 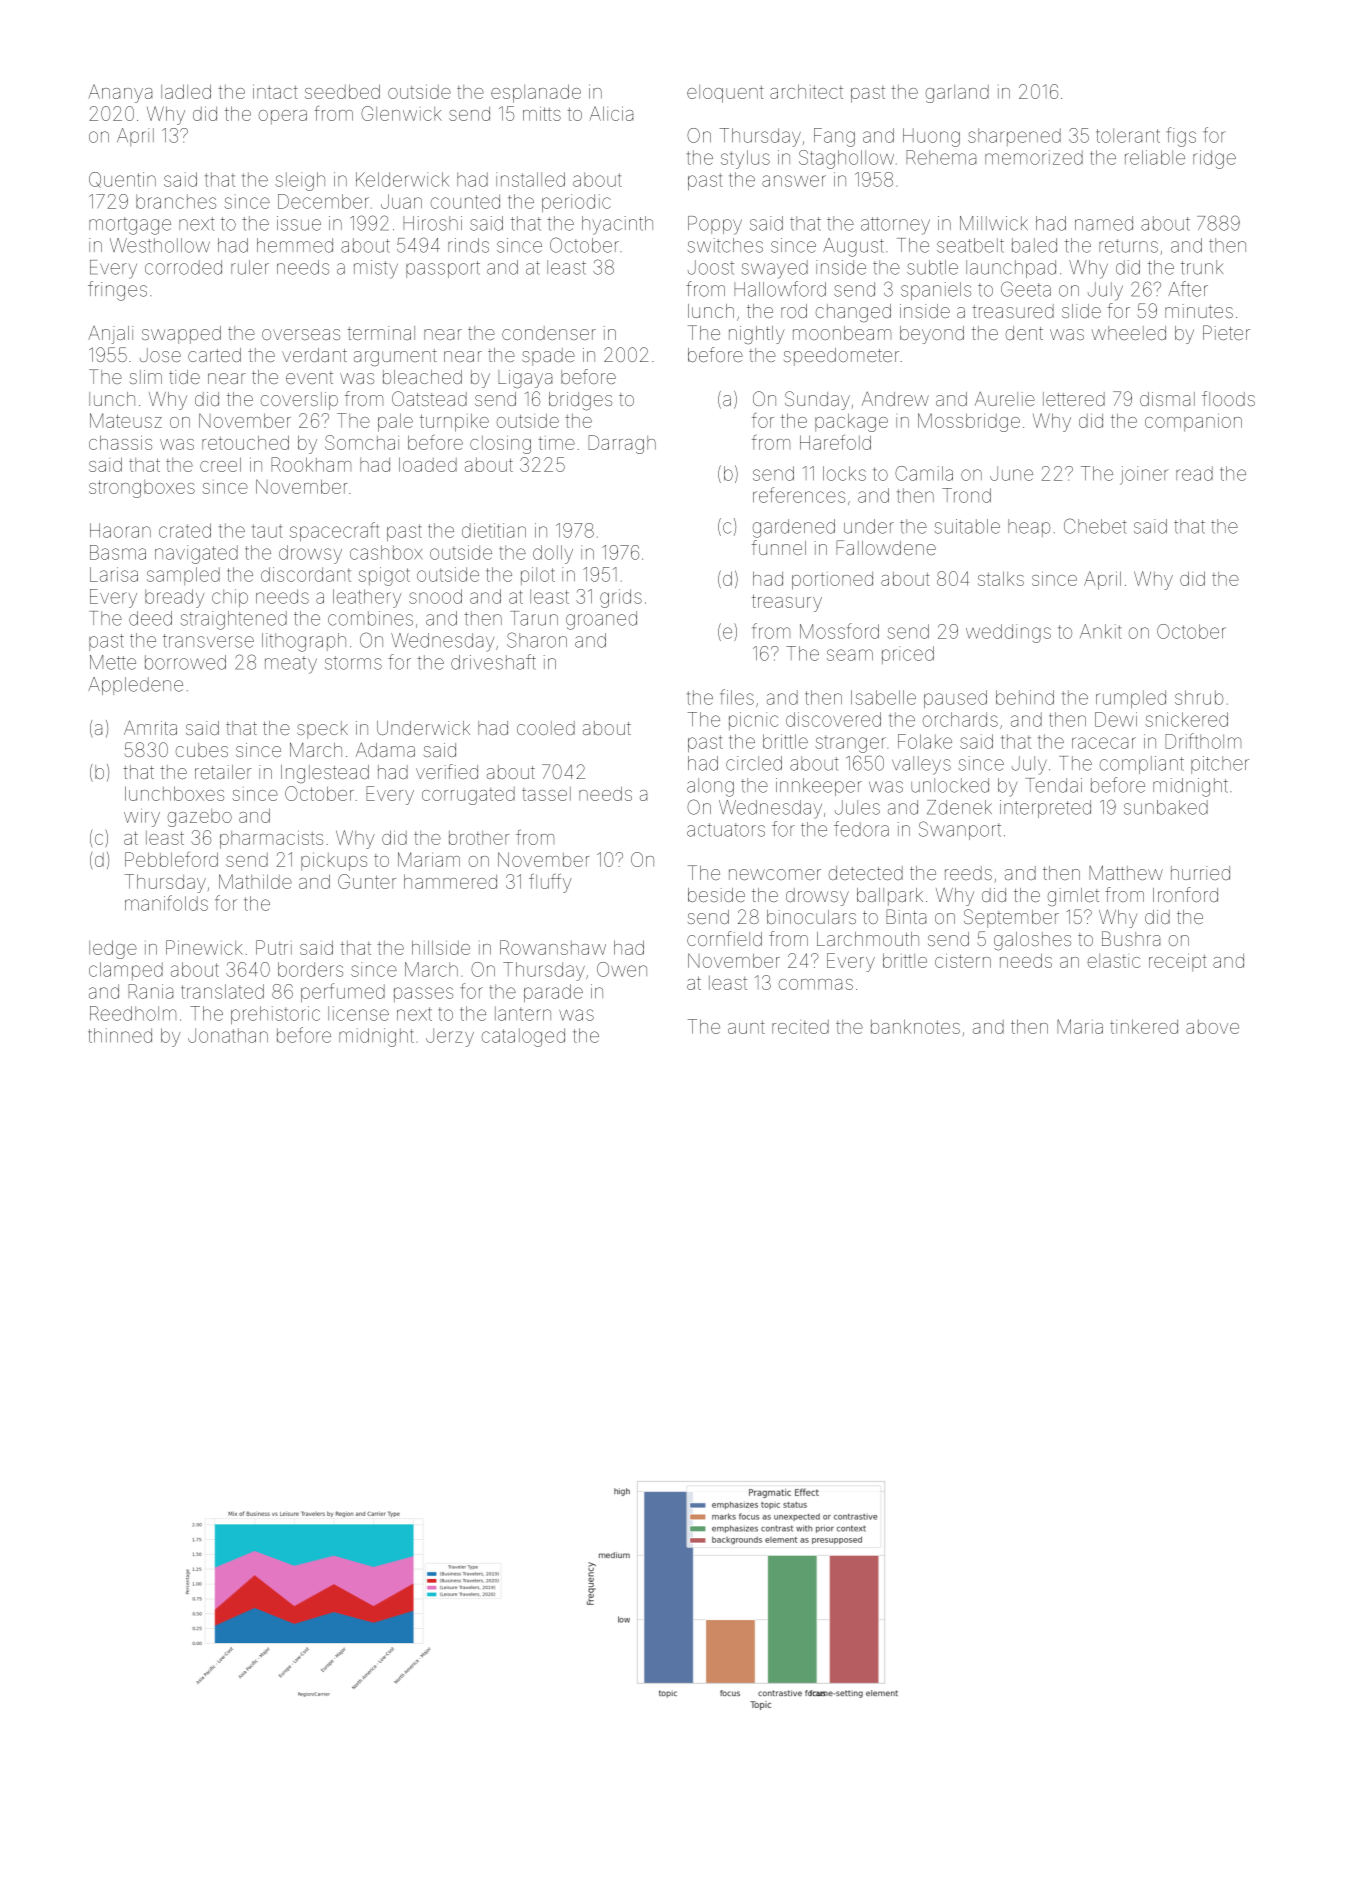 What do you see at coordinates (1101, 631) in the screenshot?
I see `Ankit` at bounding box center [1101, 631].
